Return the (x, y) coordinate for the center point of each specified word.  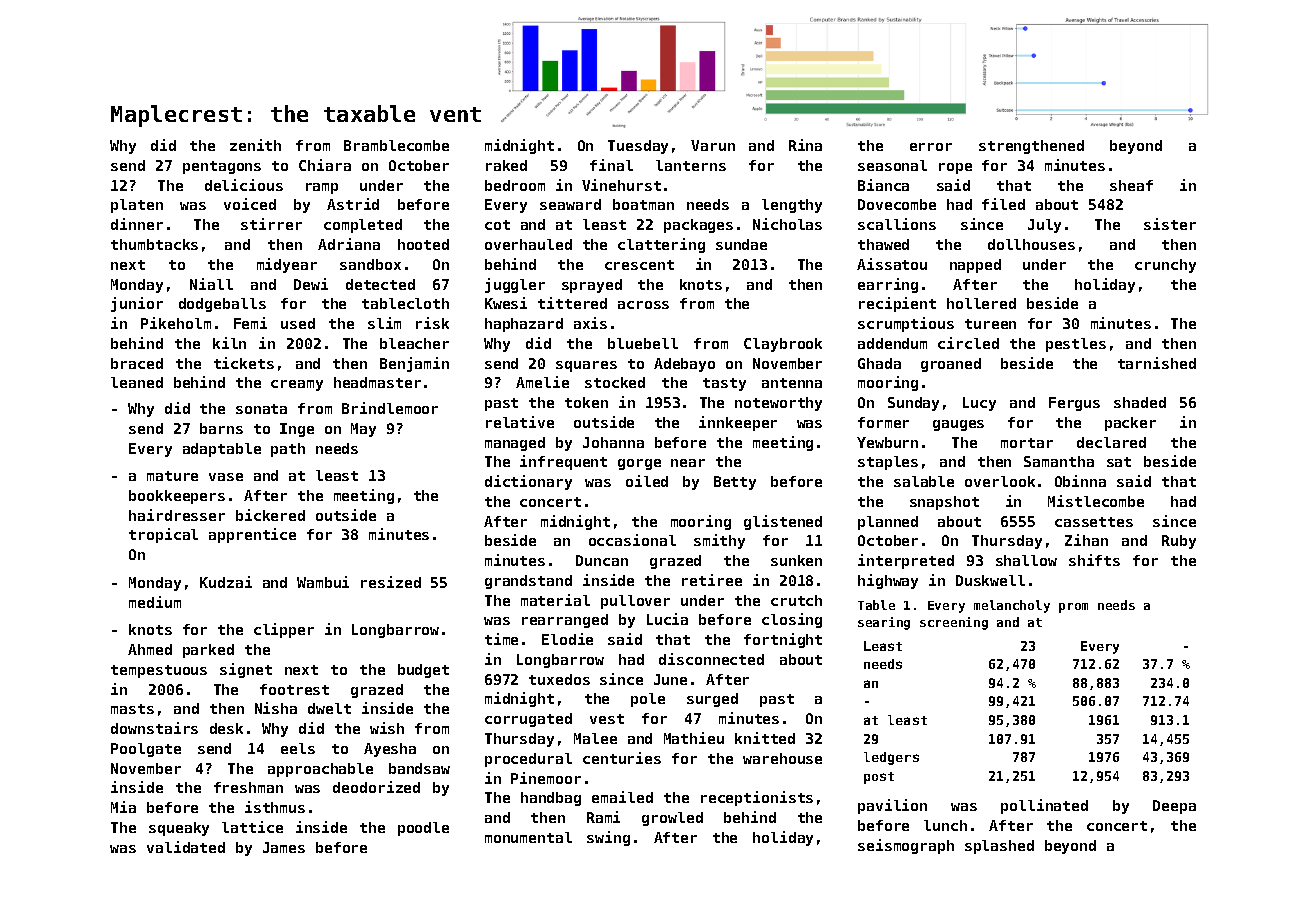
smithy (719, 541)
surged (712, 700)
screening (954, 623)
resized (391, 582)
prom (1073, 608)
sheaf (1131, 185)
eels (298, 748)
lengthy (792, 206)
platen (137, 206)
